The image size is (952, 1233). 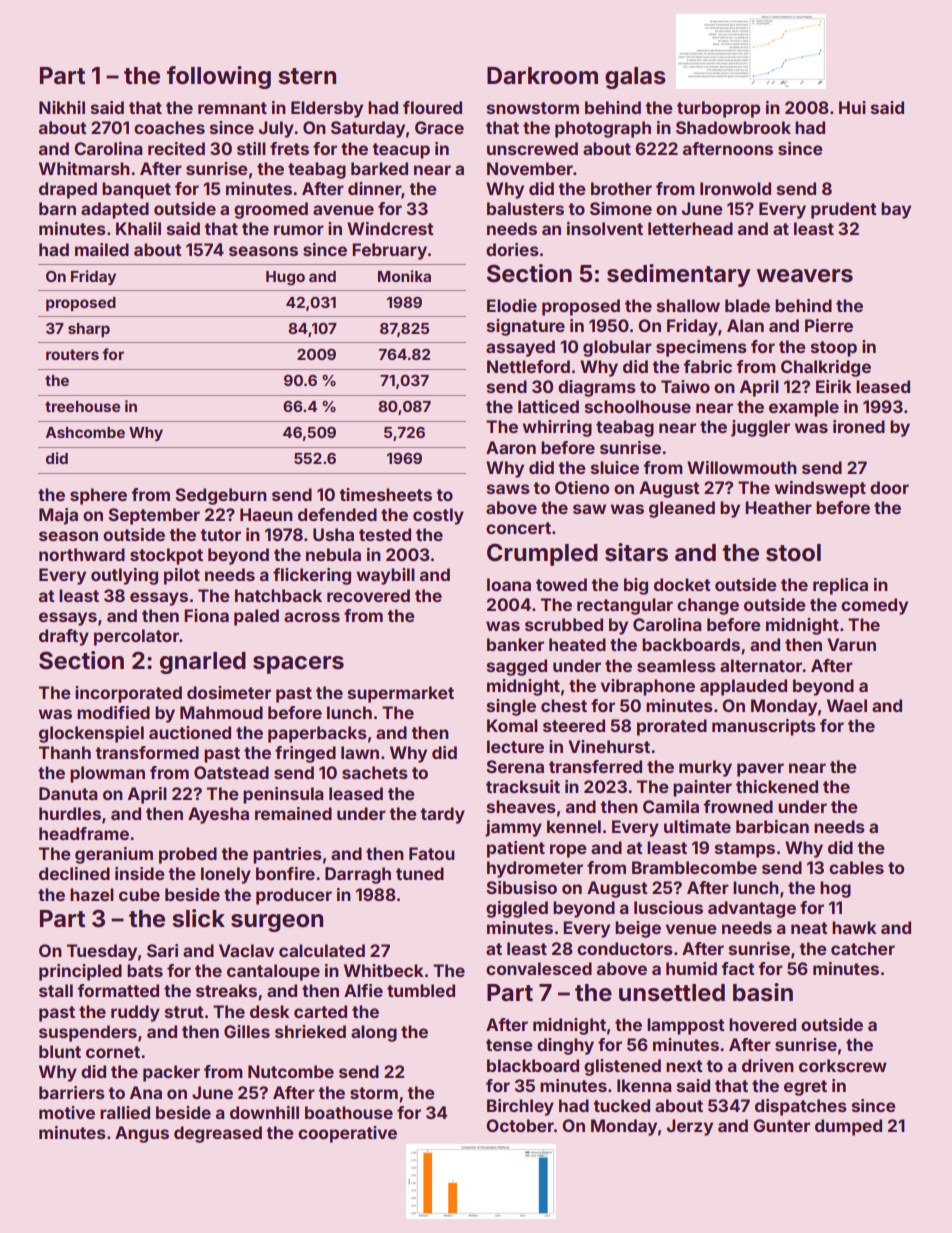 What do you see at coordinates (760, 428) in the screenshot?
I see `juggler` at bounding box center [760, 428].
